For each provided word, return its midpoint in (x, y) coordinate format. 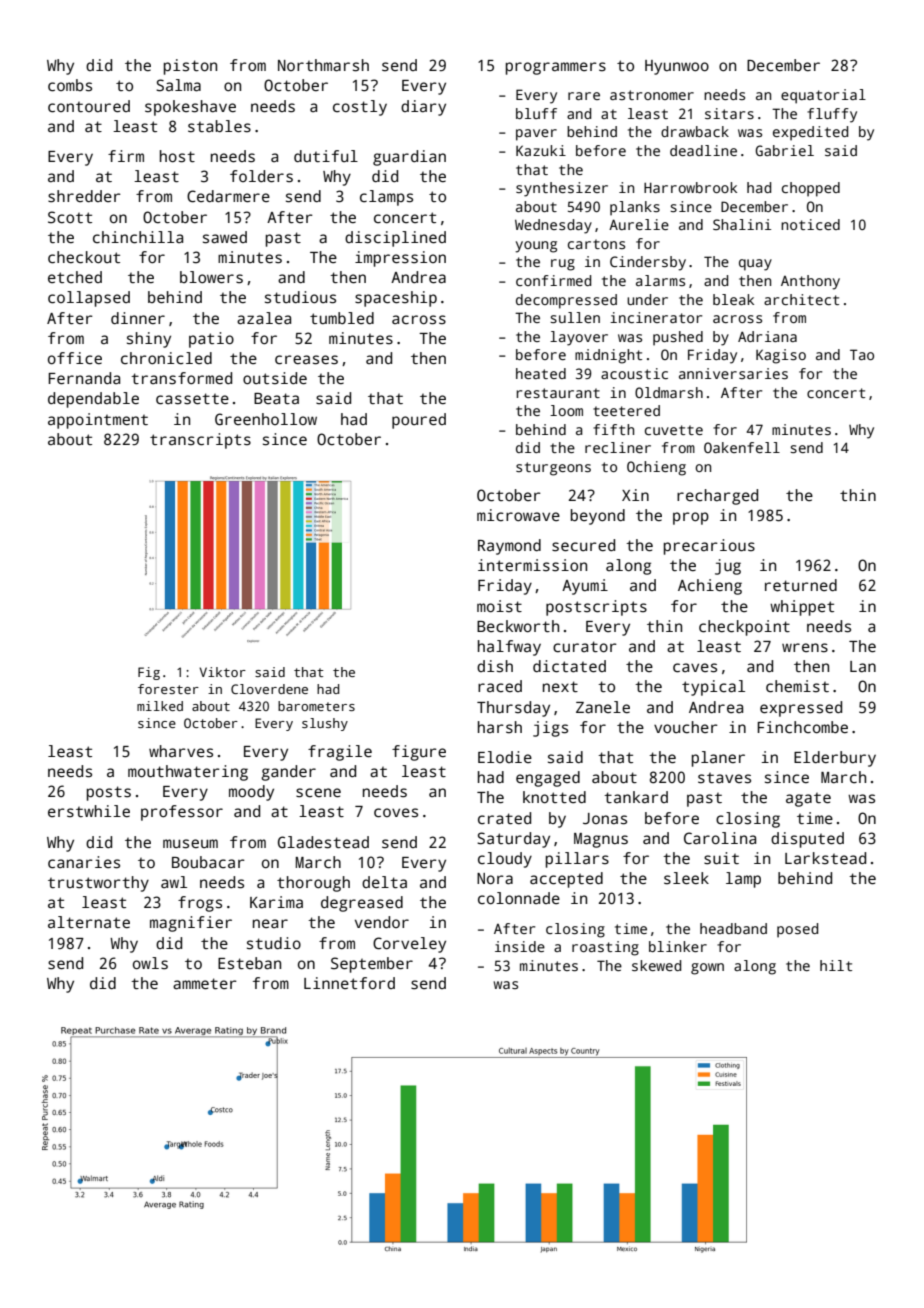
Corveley (409, 945)
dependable (93, 400)
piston (190, 67)
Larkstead (825, 858)
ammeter (205, 984)
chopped (811, 189)
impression (400, 259)
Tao (862, 354)
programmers (556, 68)
